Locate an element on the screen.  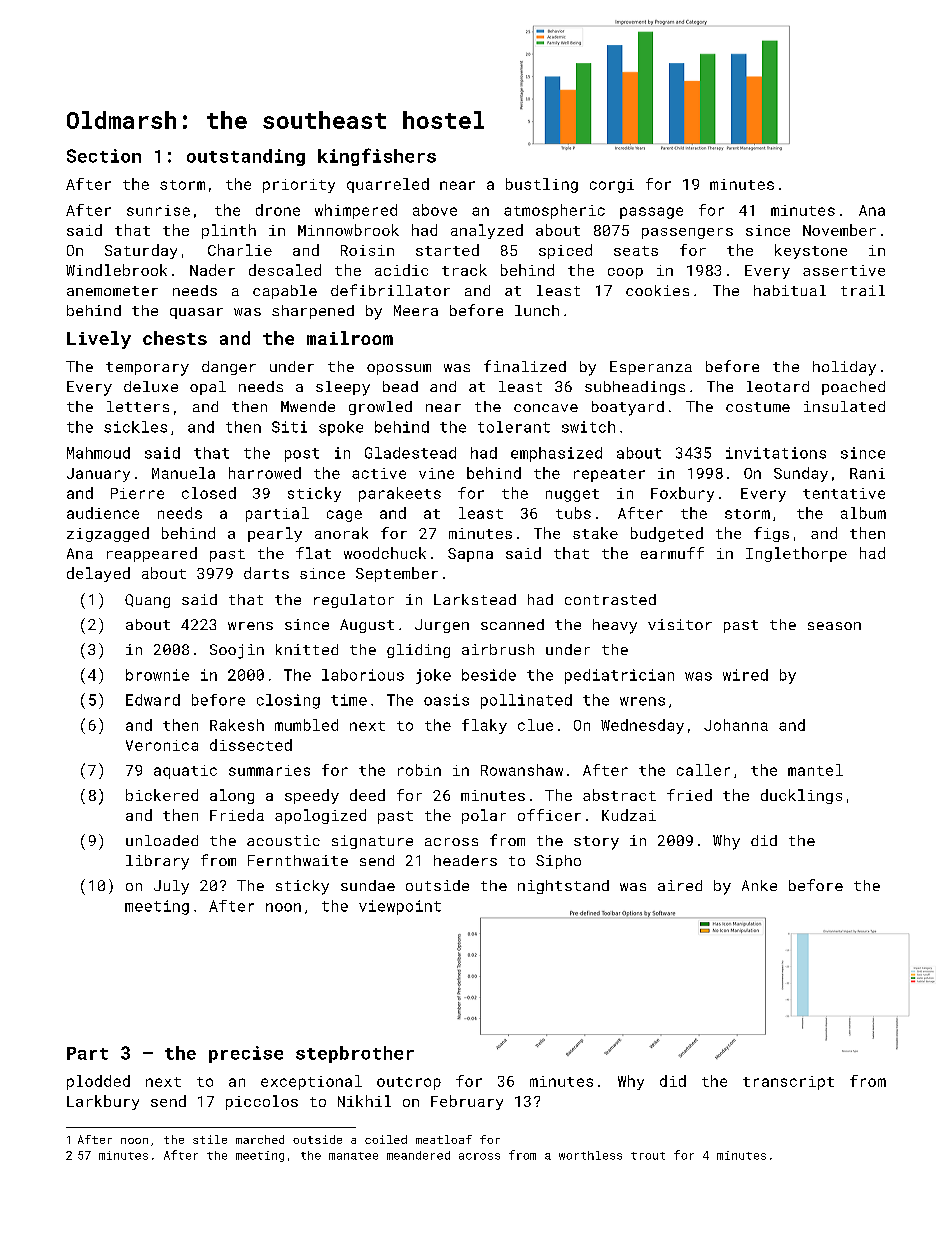
Inglethorpe is located at coordinates (796, 554).
